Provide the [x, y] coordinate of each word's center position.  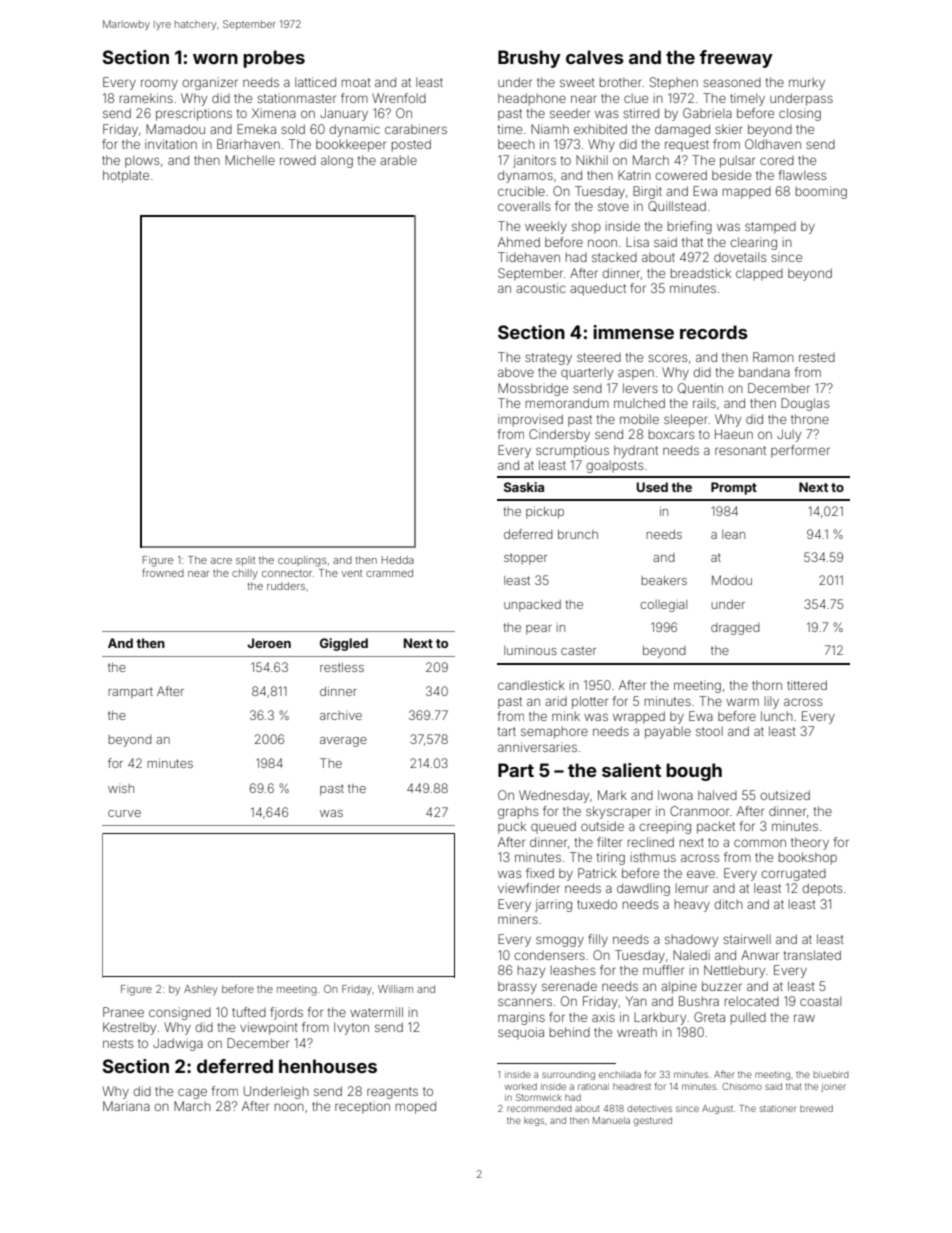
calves [595, 57]
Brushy [529, 59]
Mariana [126, 1106]
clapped [759, 274]
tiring [611, 858]
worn [215, 59]
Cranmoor [699, 811]
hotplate [126, 176]
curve [124, 813]
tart [507, 731]
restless [342, 667]
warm [742, 702]
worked [521, 1086]
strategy [548, 359]
